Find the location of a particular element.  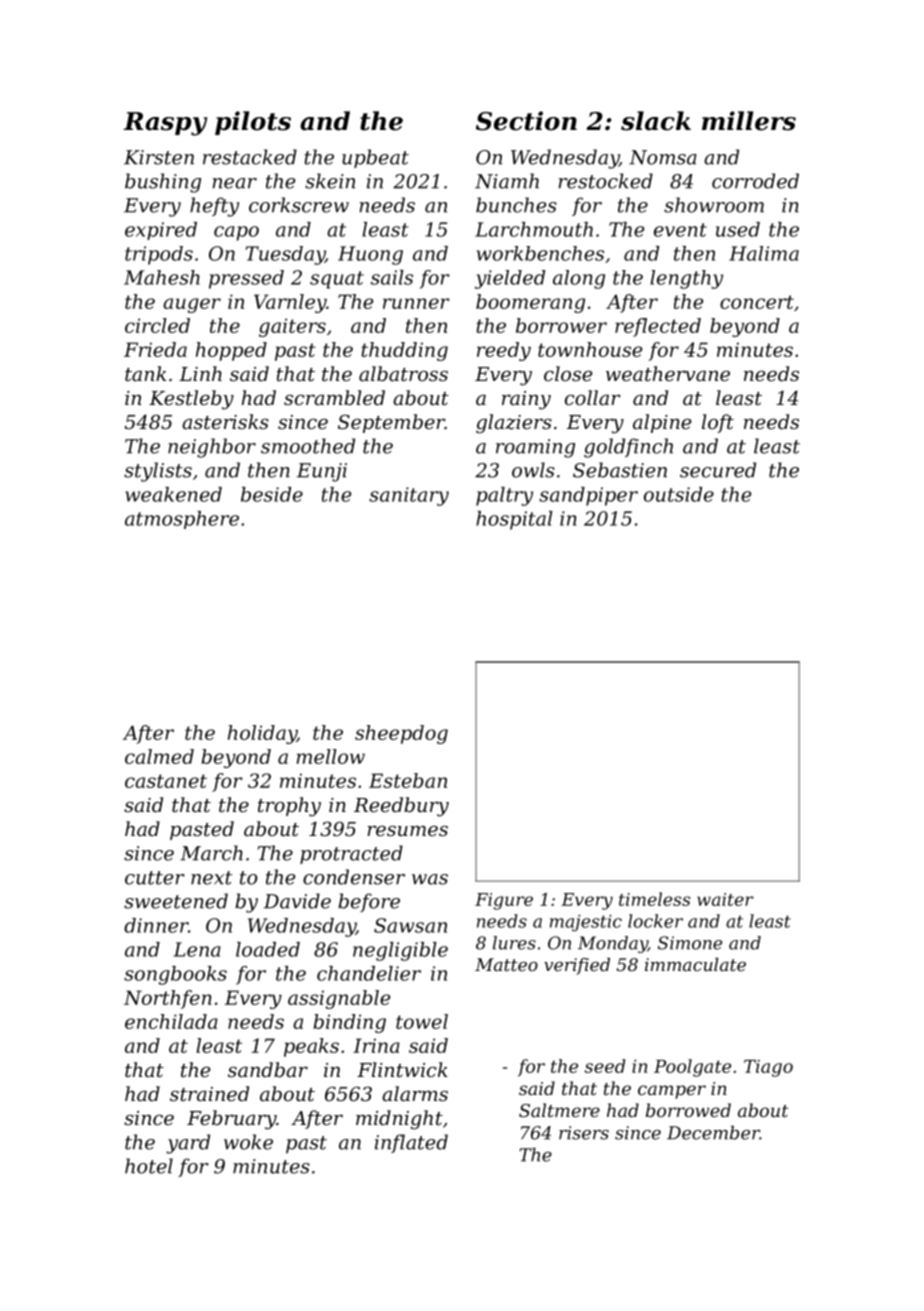

holiday is located at coordinates (262, 734).
